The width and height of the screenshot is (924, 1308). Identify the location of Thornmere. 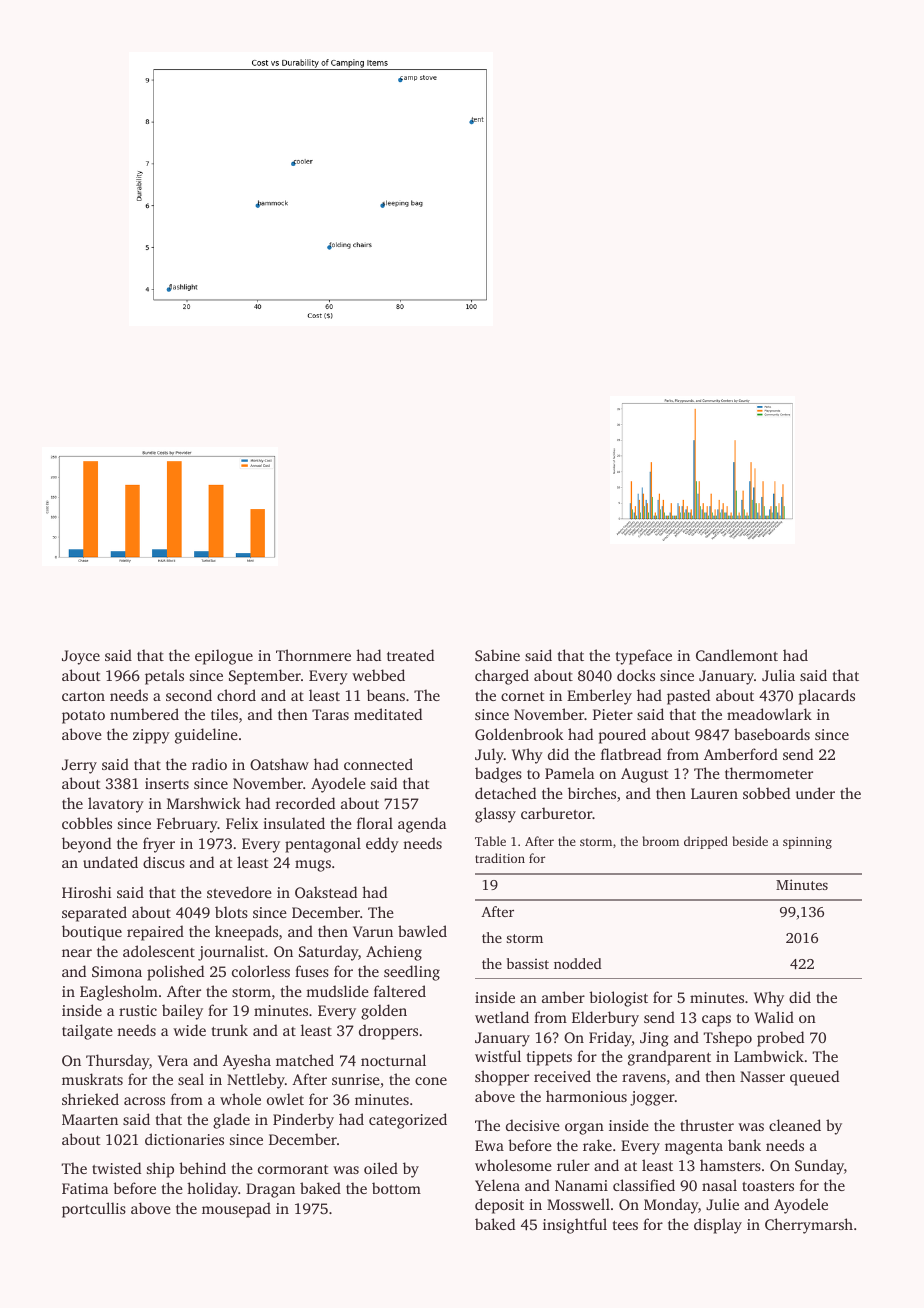
(313, 655).
